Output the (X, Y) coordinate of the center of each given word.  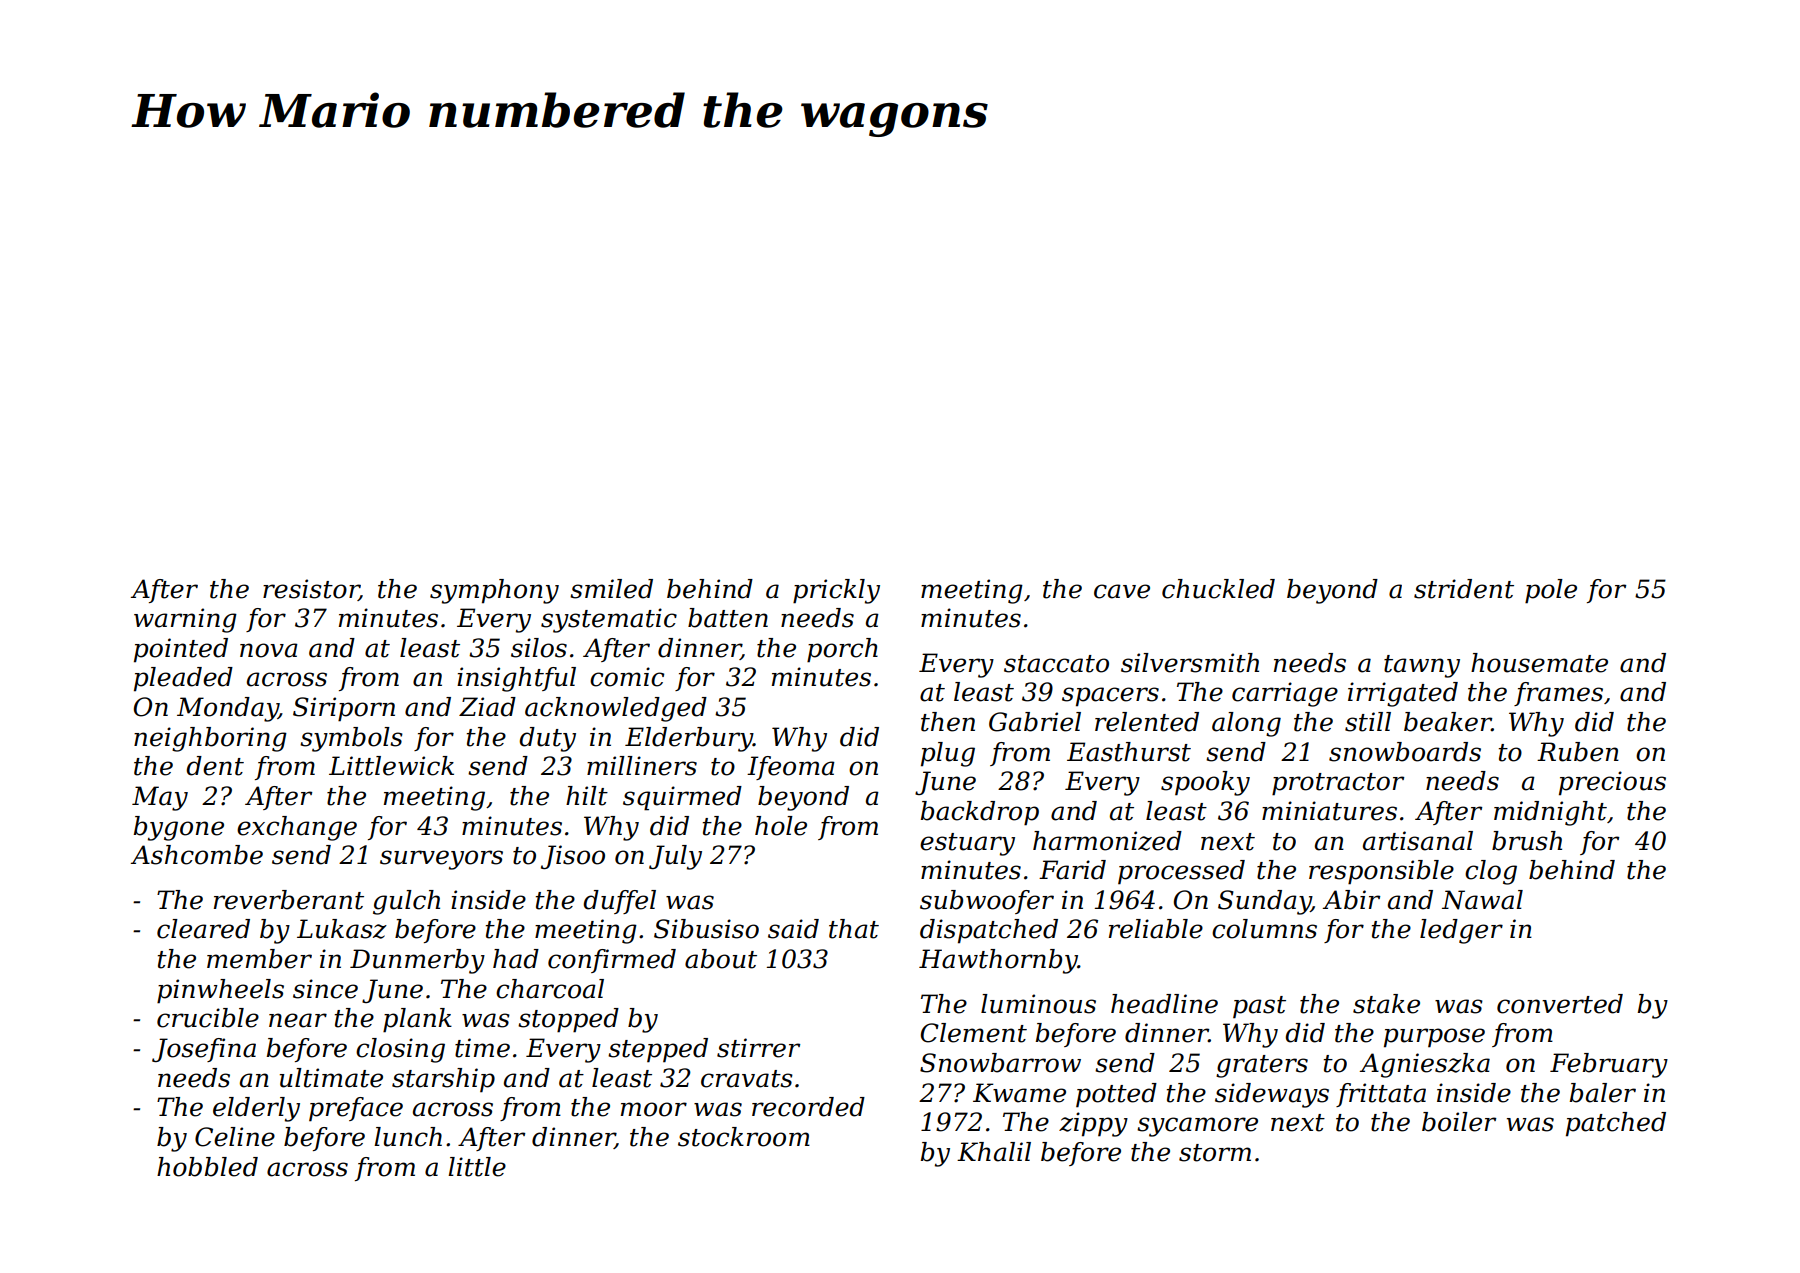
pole (1551, 591)
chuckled (1218, 589)
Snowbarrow (1000, 1063)
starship (443, 1080)
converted (1560, 1004)
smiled (611, 589)
